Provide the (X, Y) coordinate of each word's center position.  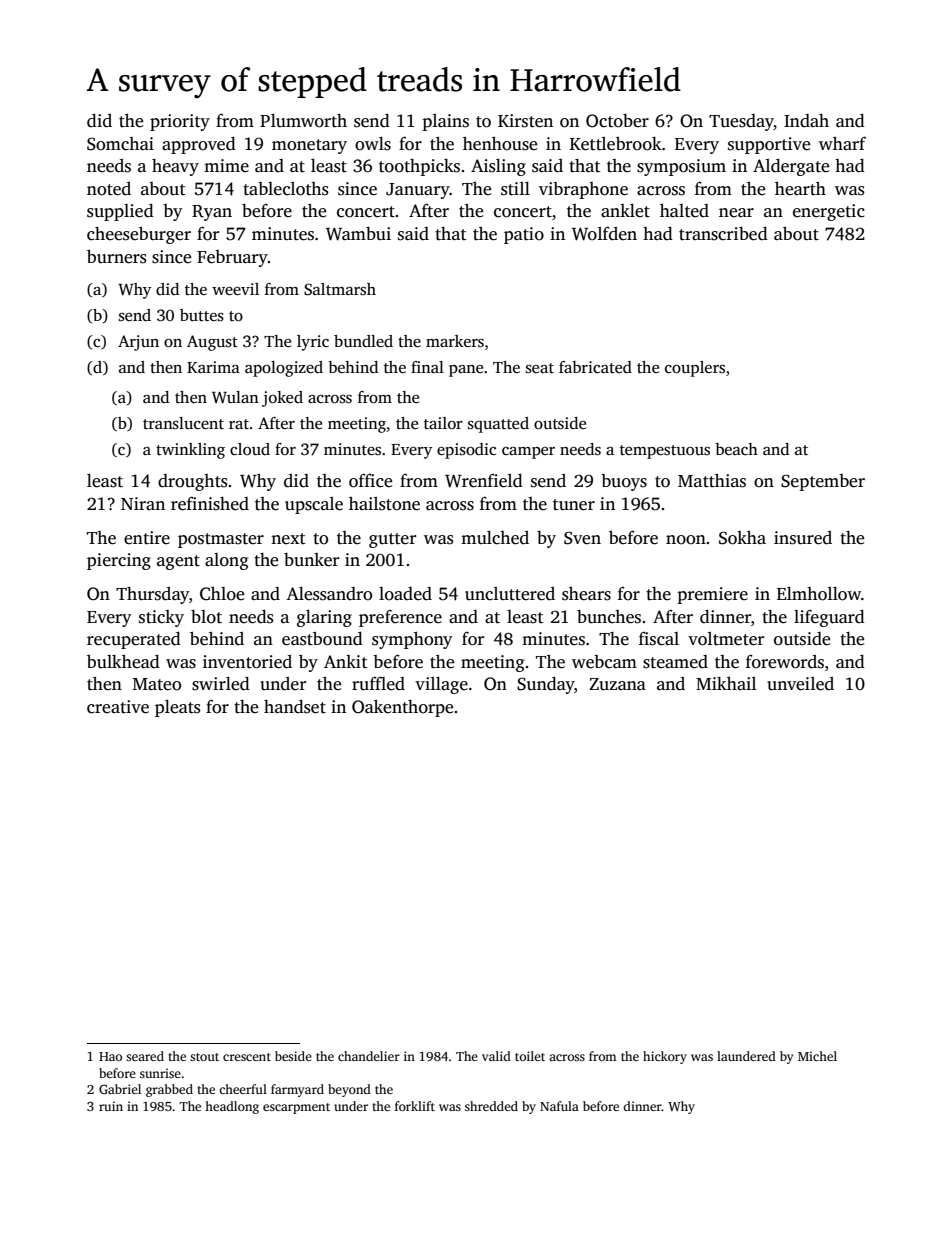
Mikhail (726, 683)
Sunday (546, 685)
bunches (609, 617)
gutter (392, 540)
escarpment (296, 1108)
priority (180, 122)
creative (118, 707)
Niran (143, 503)
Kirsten (525, 121)
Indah (806, 120)
